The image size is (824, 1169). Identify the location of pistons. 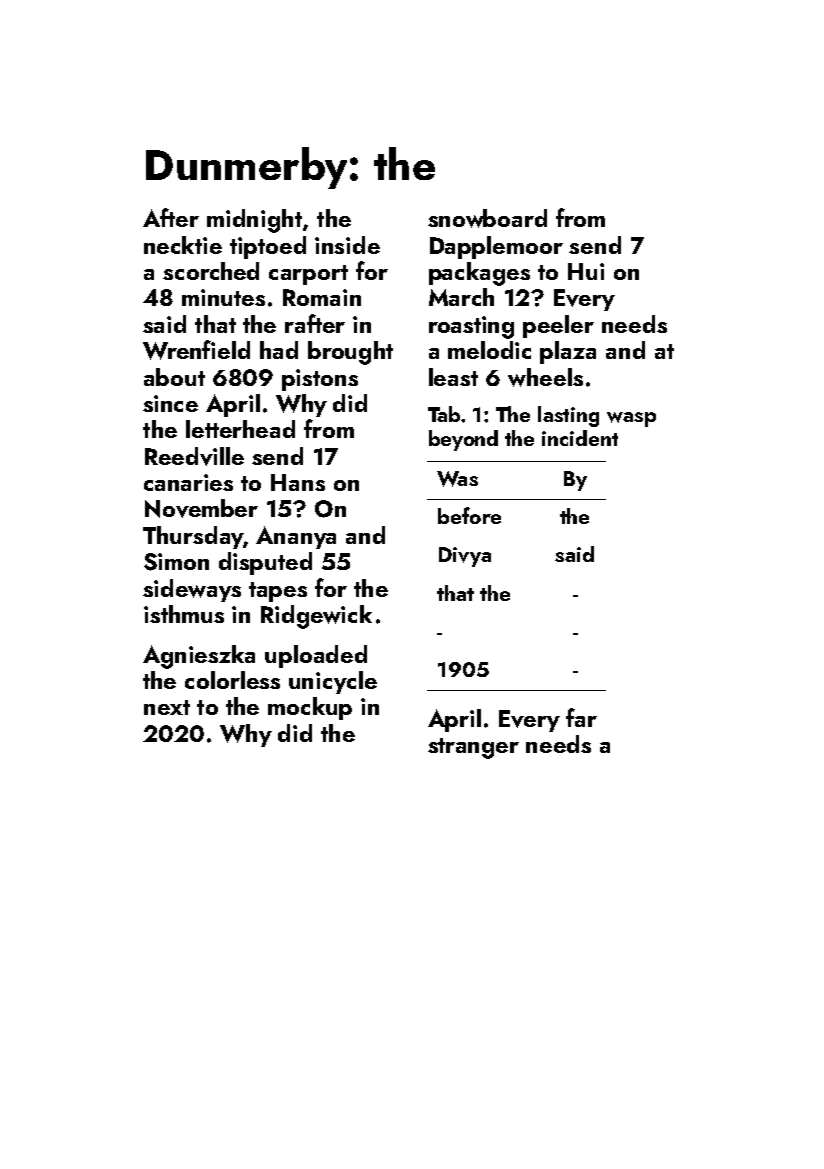
(320, 380).
